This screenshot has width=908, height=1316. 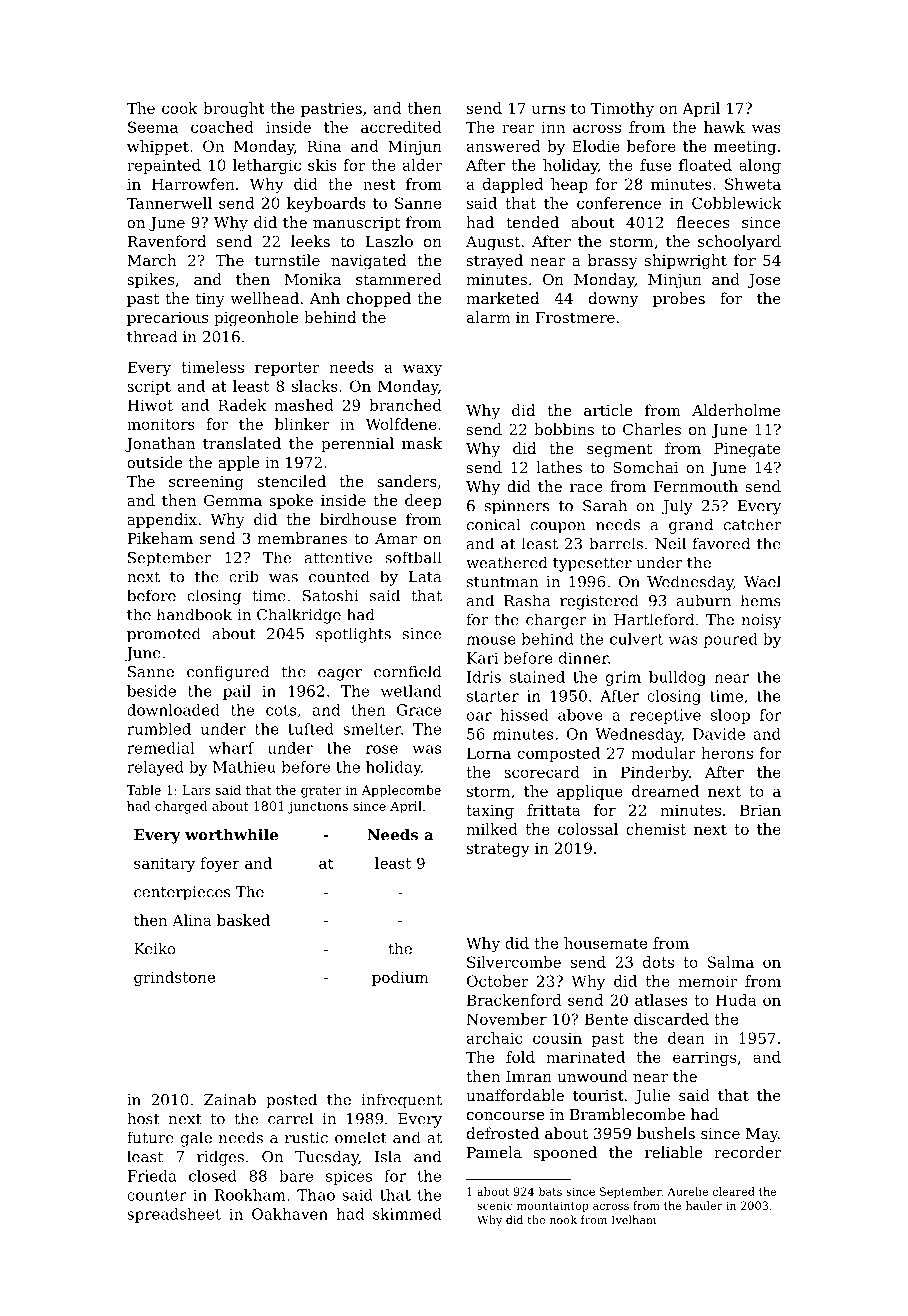 I want to click on Oakhaven, so click(x=290, y=1214).
